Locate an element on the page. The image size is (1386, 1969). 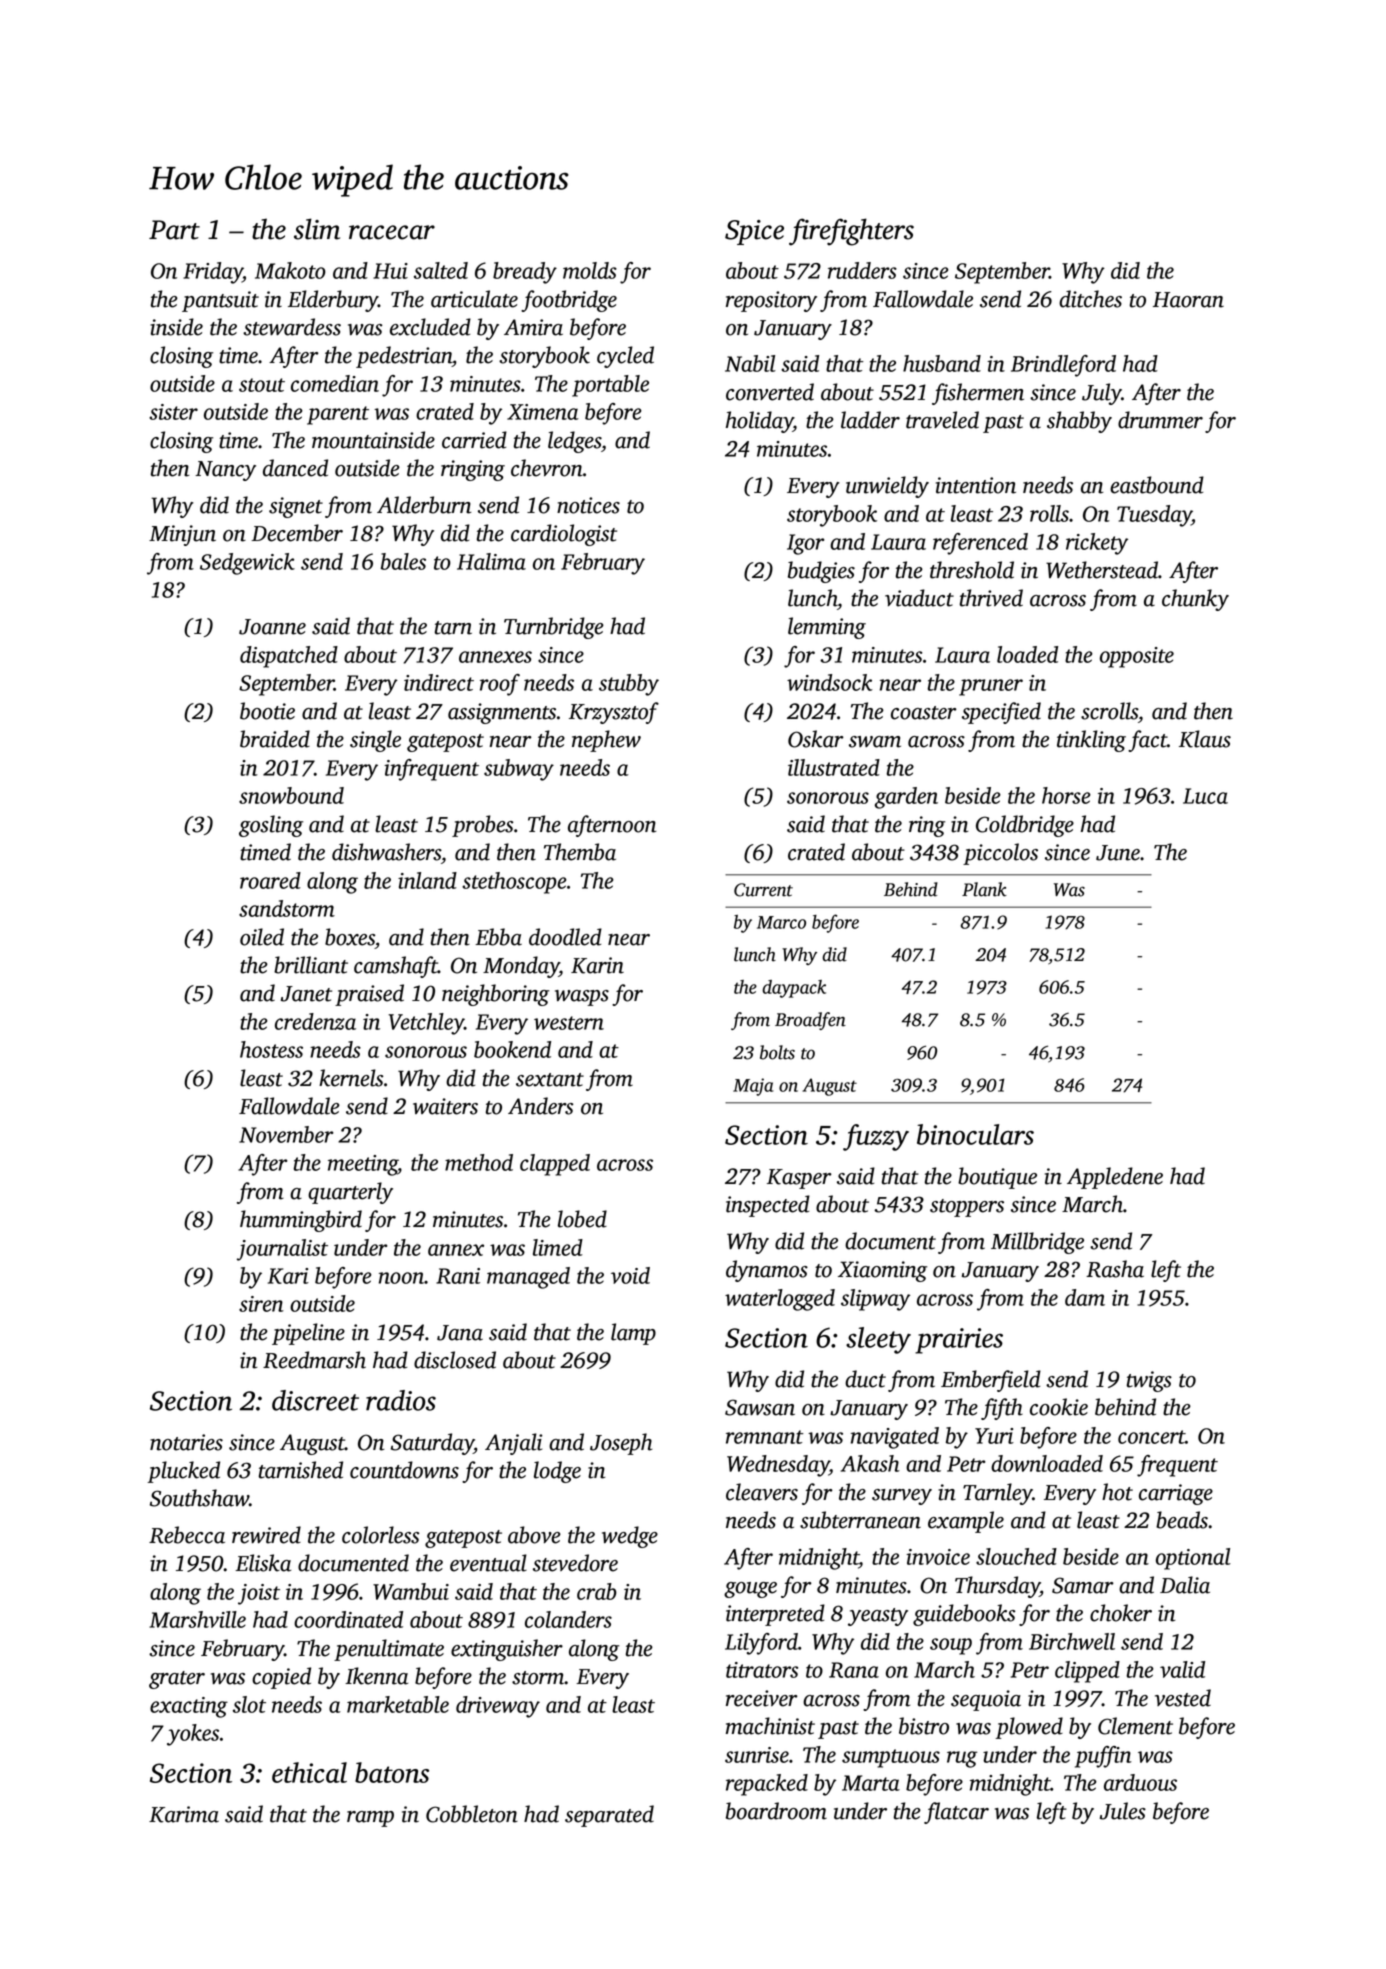
Spice is located at coordinates (754, 232).
